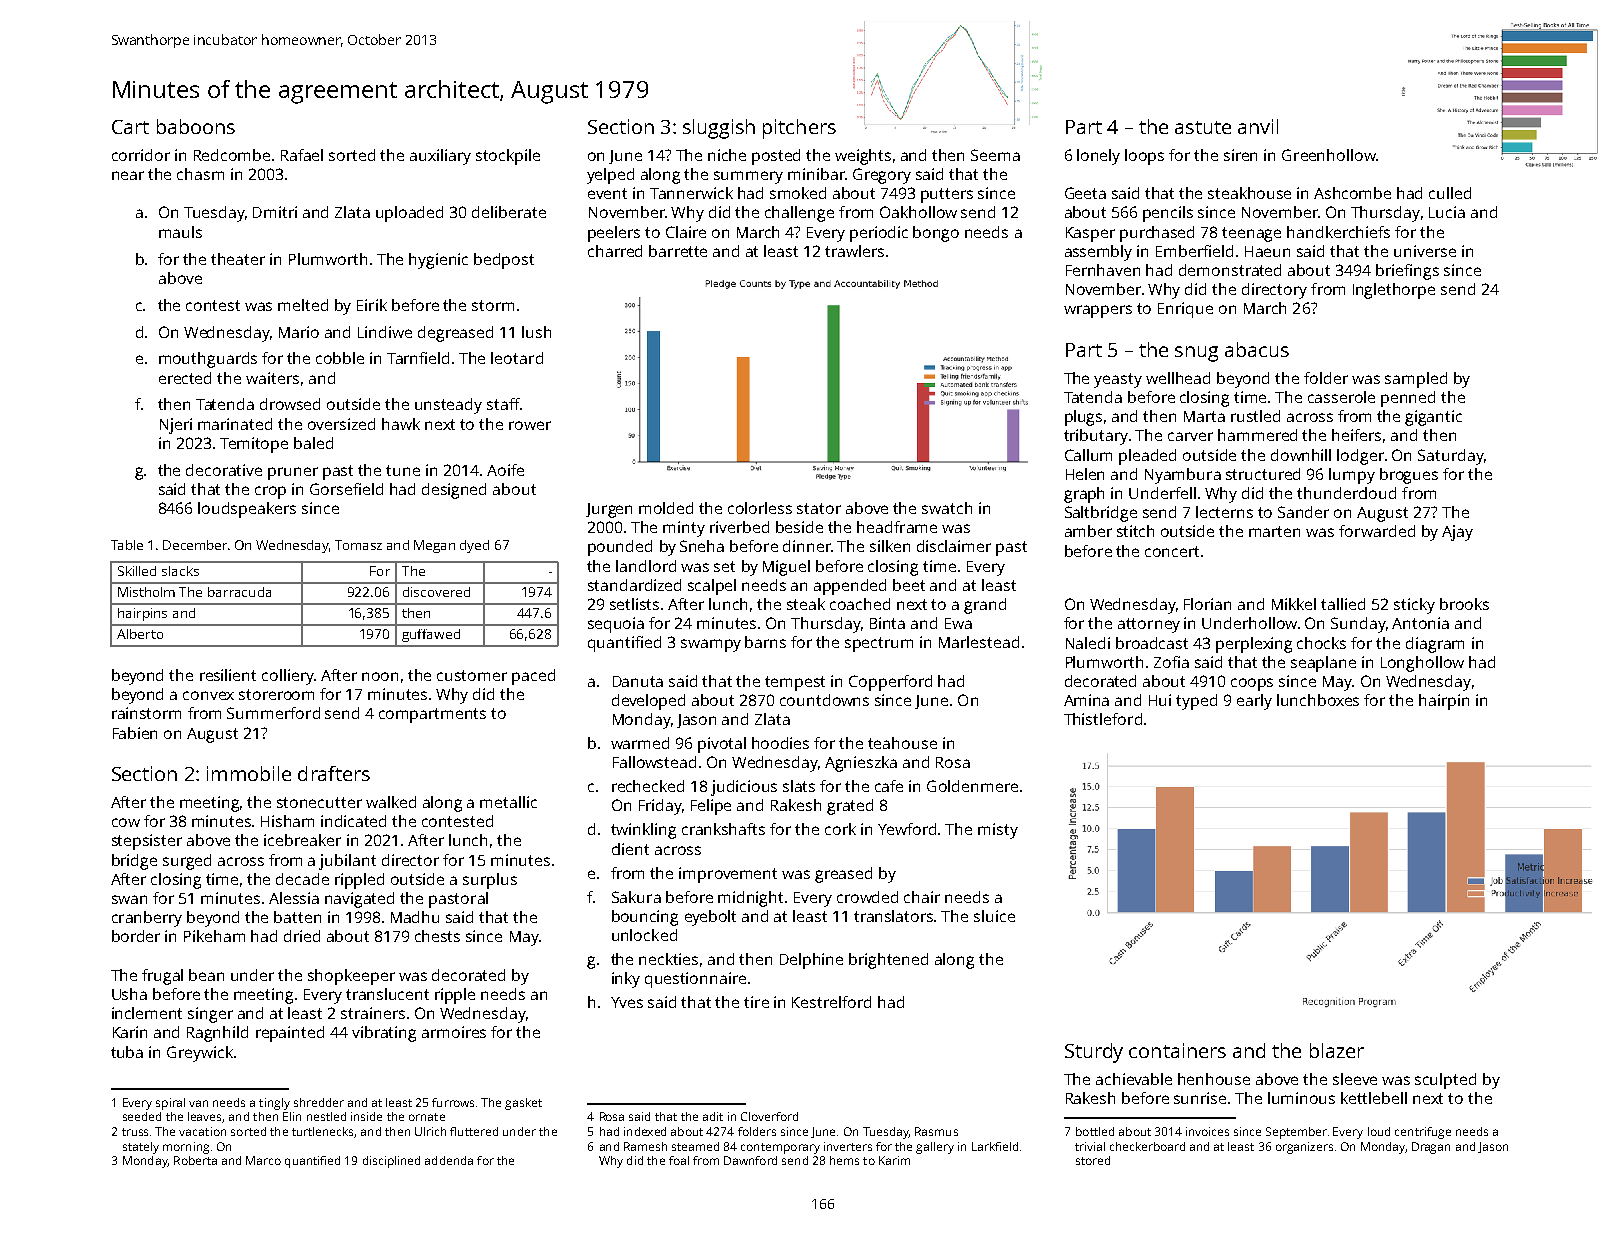 The height and width of the image is (1253, 1622). Describe the element at coordinates (1203, 127) in the image. I see `astute` at that location.
